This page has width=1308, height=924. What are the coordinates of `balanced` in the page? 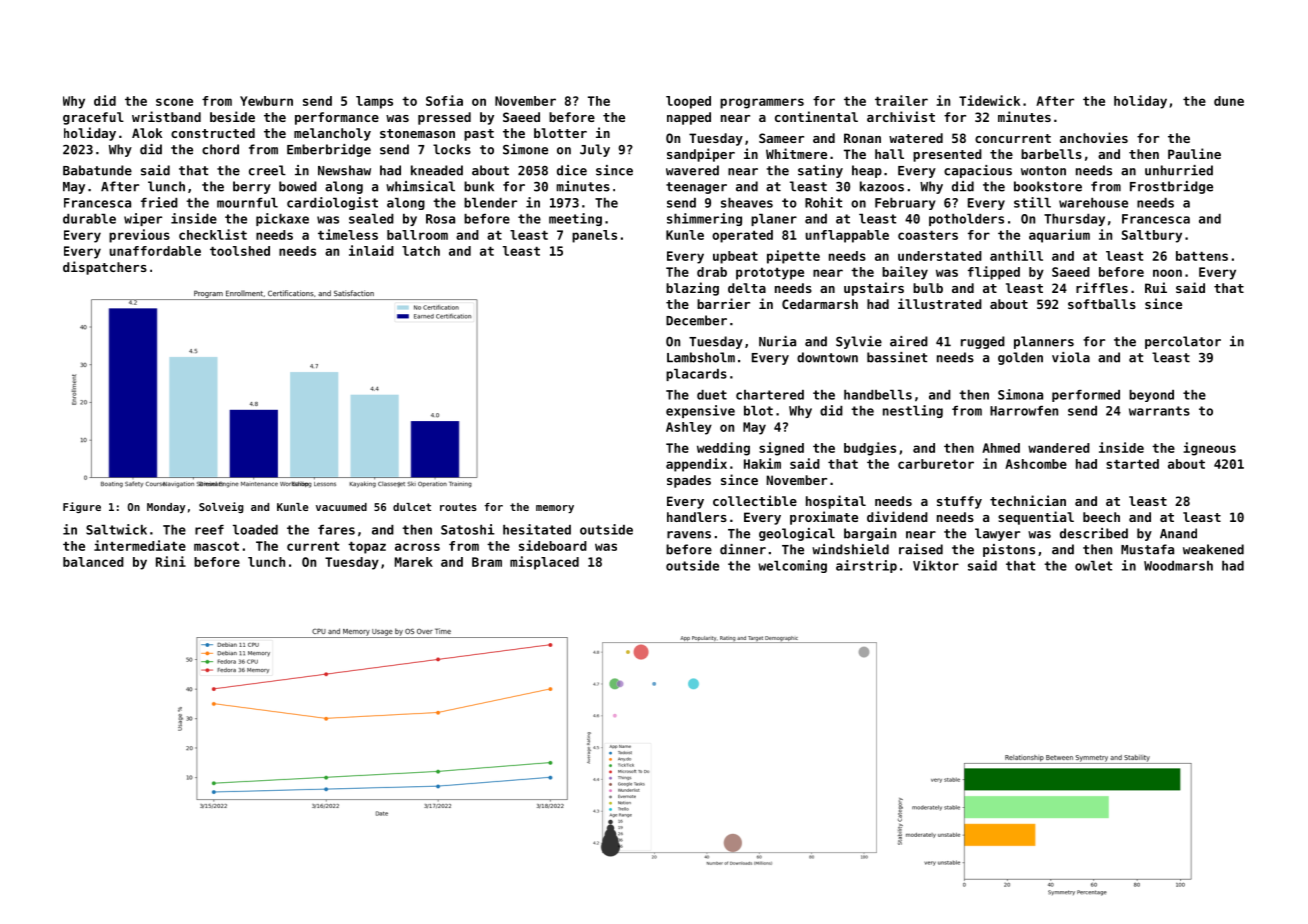 It's located at (93, 562).
